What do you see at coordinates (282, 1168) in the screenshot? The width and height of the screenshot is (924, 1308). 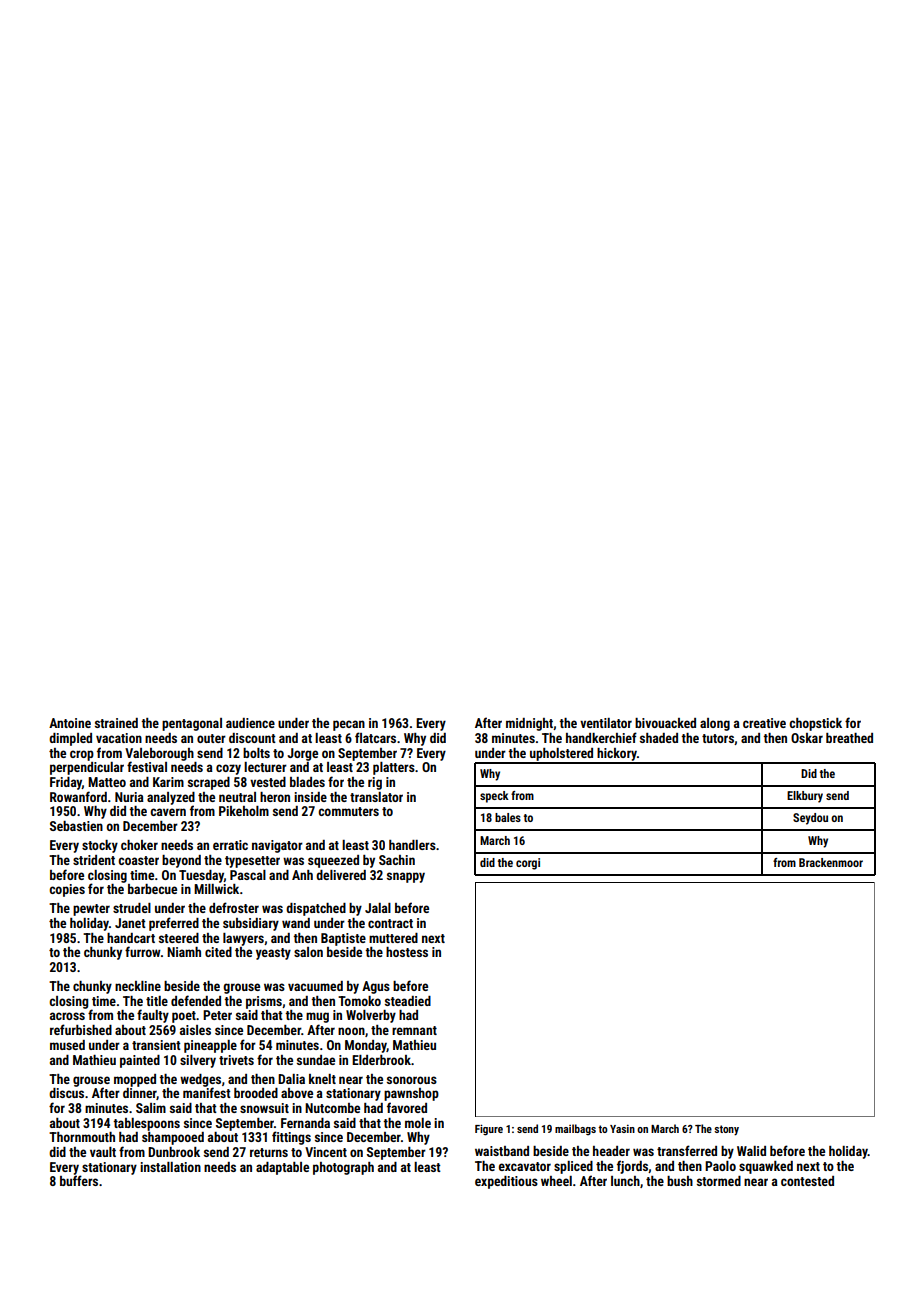 I see `adaptable` at bounding box center [282, 1168].
